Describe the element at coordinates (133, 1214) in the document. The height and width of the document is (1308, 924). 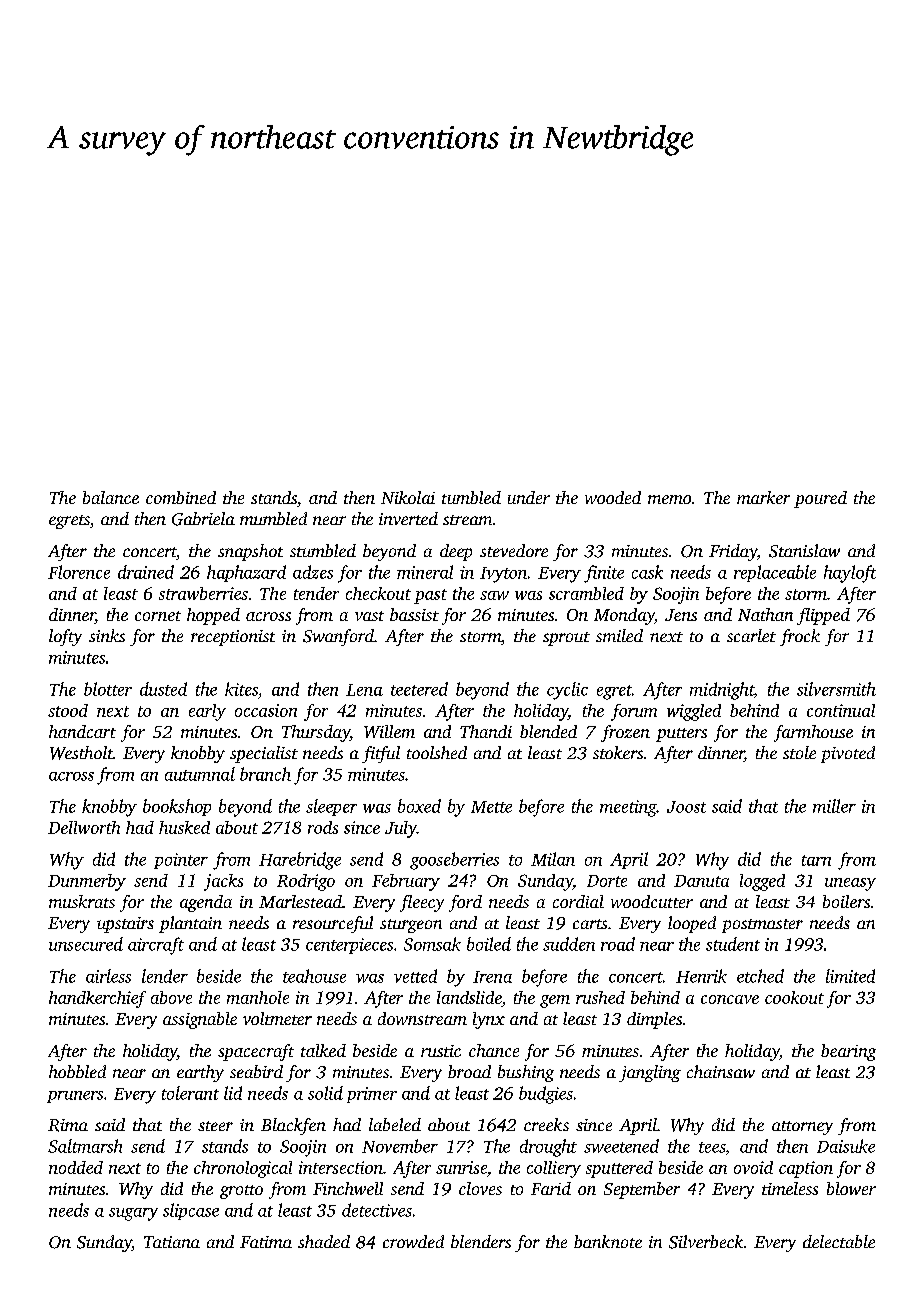
I see `sugary` at that location.
